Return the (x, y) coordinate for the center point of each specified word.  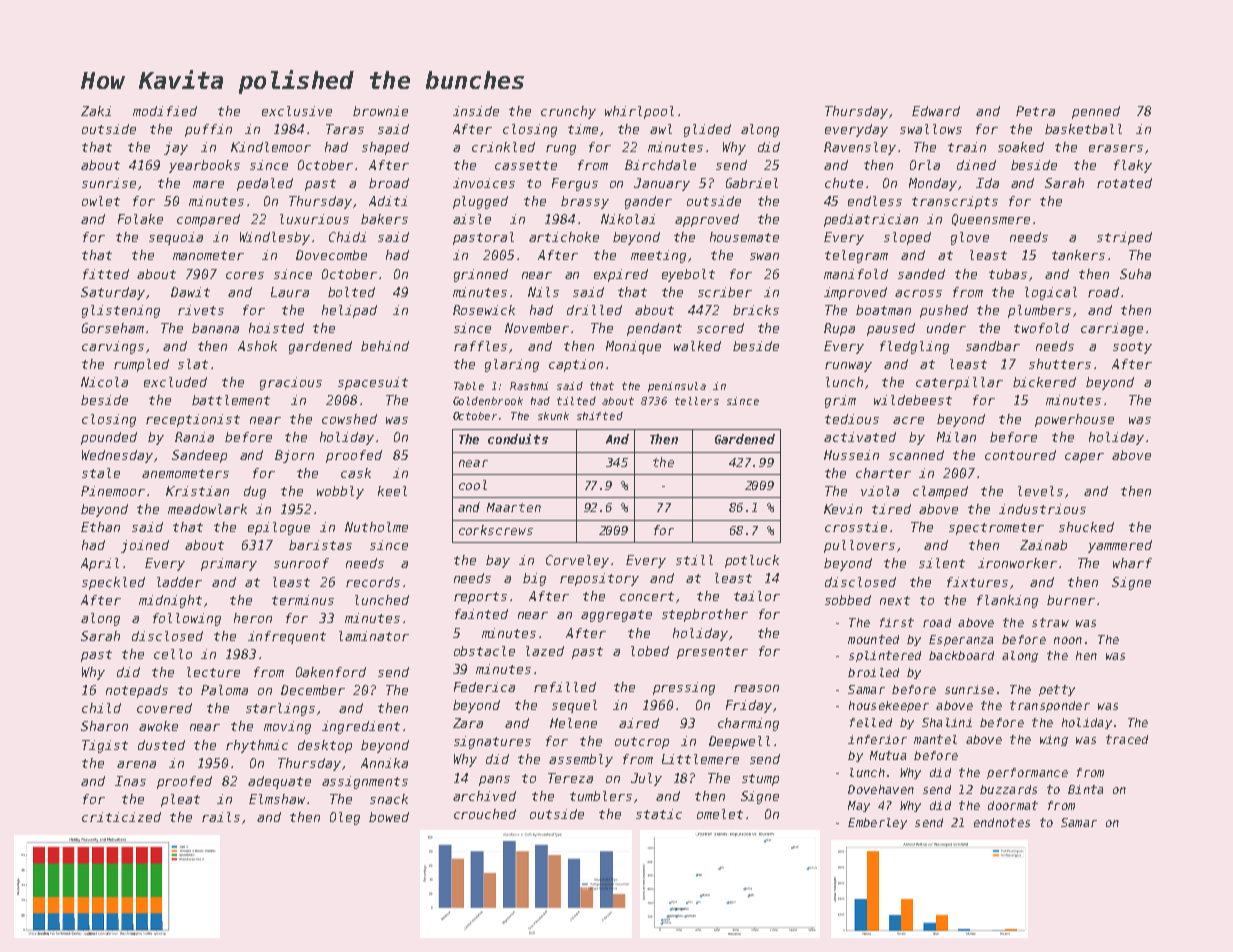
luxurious (314, 219)
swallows (931, 129)
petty (1057, 690)
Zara (468, 723)
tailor (757, 596)
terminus (303, 600)
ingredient (361, 727)
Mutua (888, 755)
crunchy (568, 112)
